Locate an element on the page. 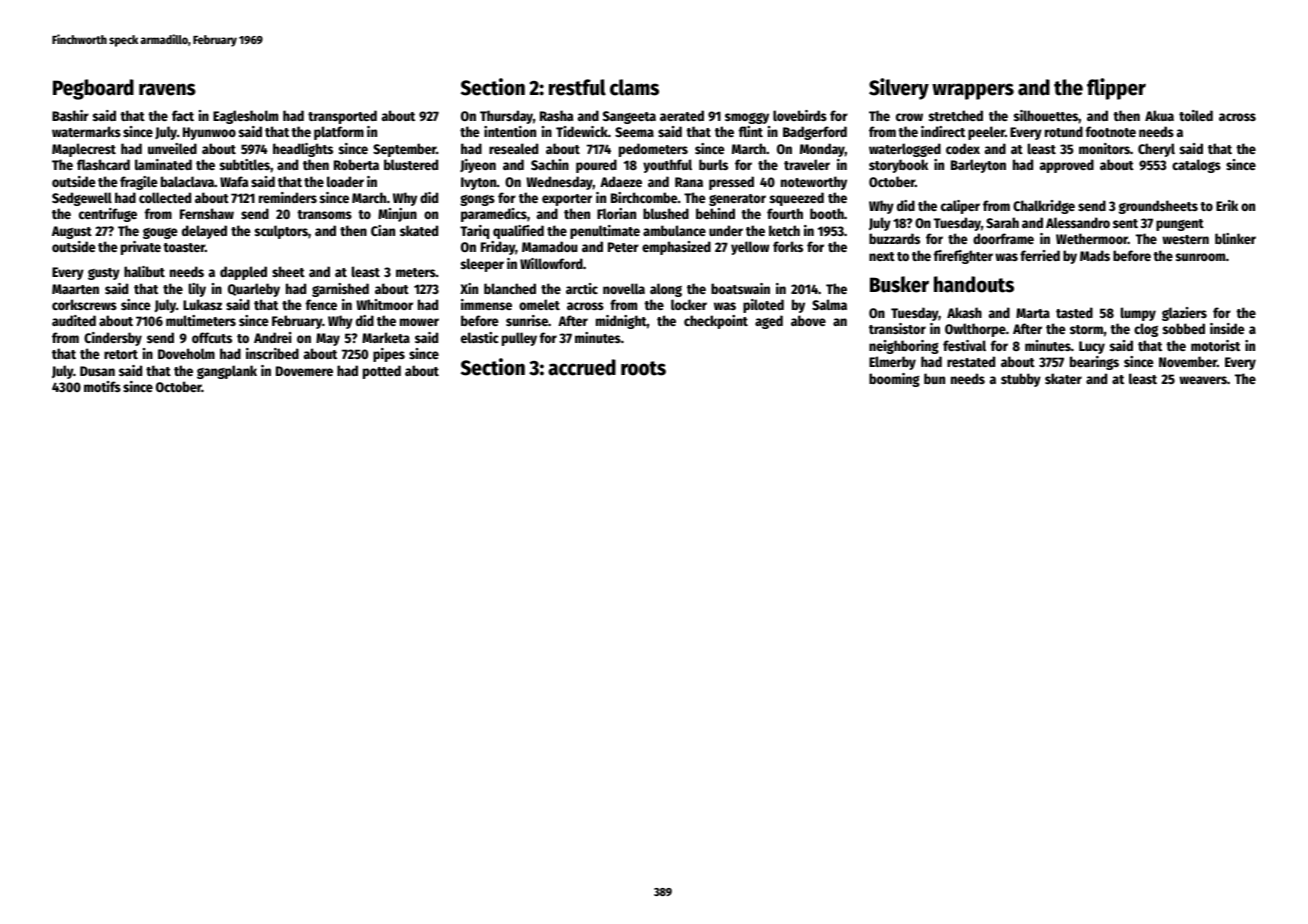 Image resolution: width=1308 pixels, height=924 pixels. restful is located at coordinates (577, 87).
